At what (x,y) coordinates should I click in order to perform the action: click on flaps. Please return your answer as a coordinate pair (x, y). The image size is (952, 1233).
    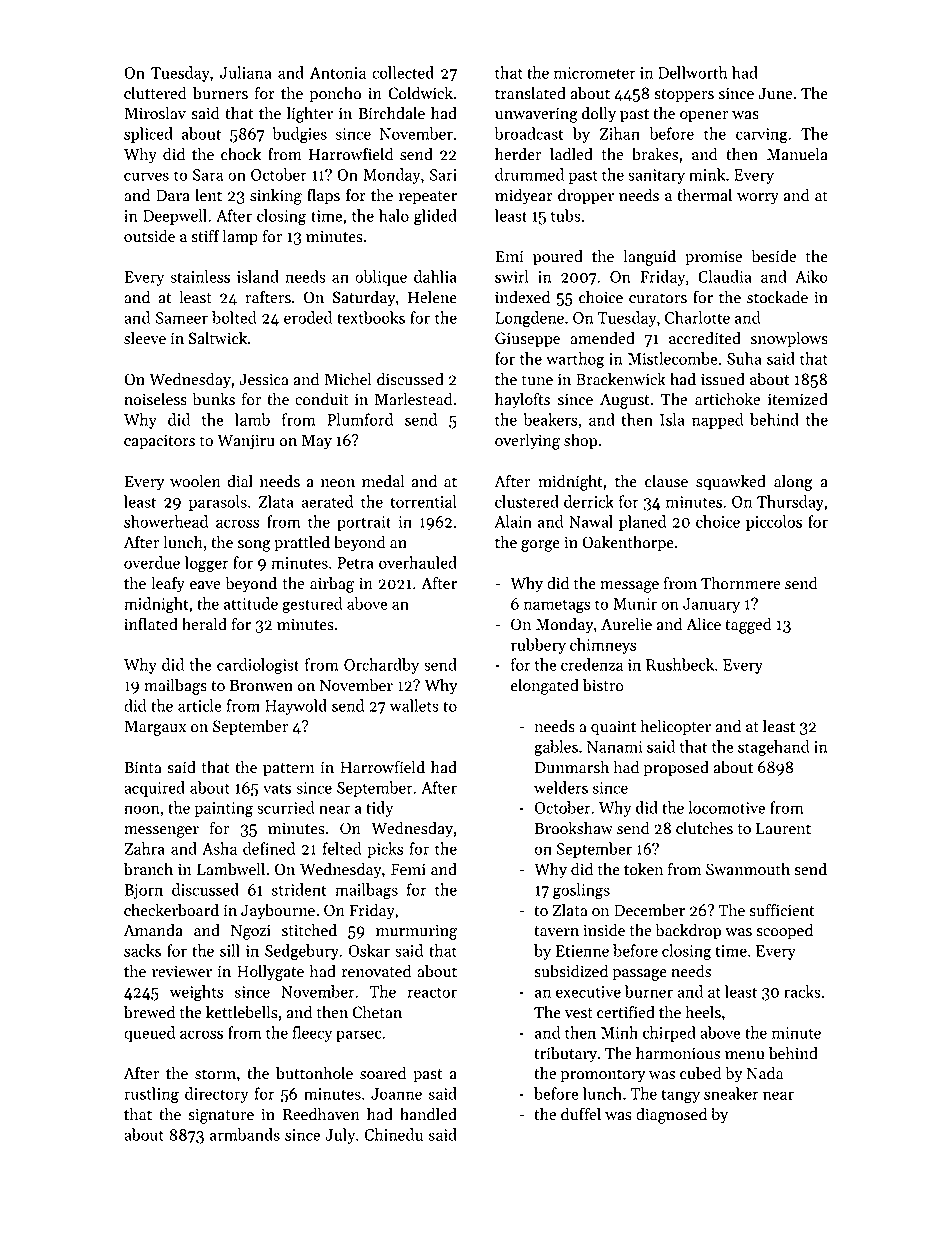
    Looking at the image, I should click on (323, 196).
